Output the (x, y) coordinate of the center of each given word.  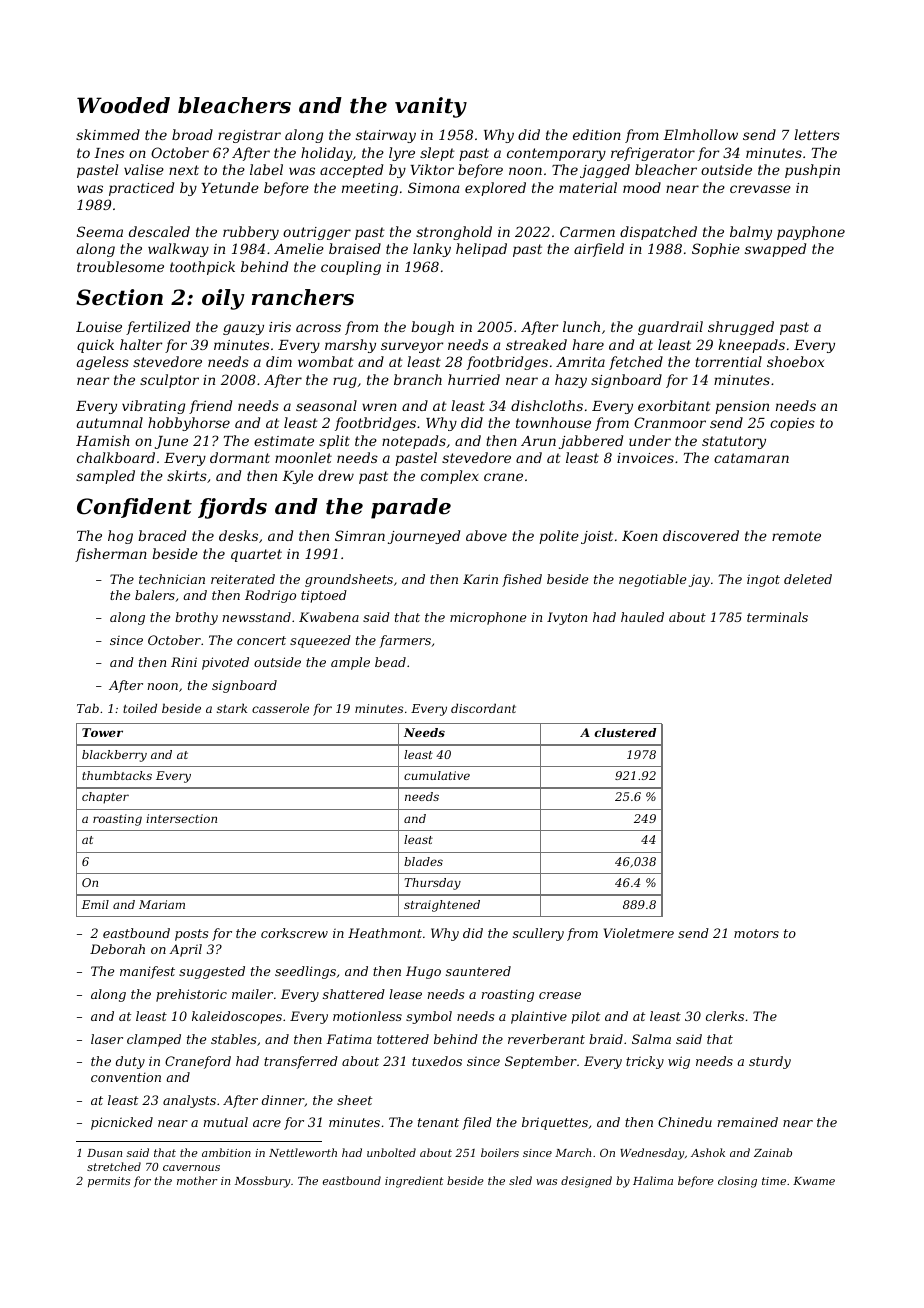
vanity (431, 107)
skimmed (108, 134)
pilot (585, 1017)
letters (817, 134)
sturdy (770, 1062)
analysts (189, 1101)
